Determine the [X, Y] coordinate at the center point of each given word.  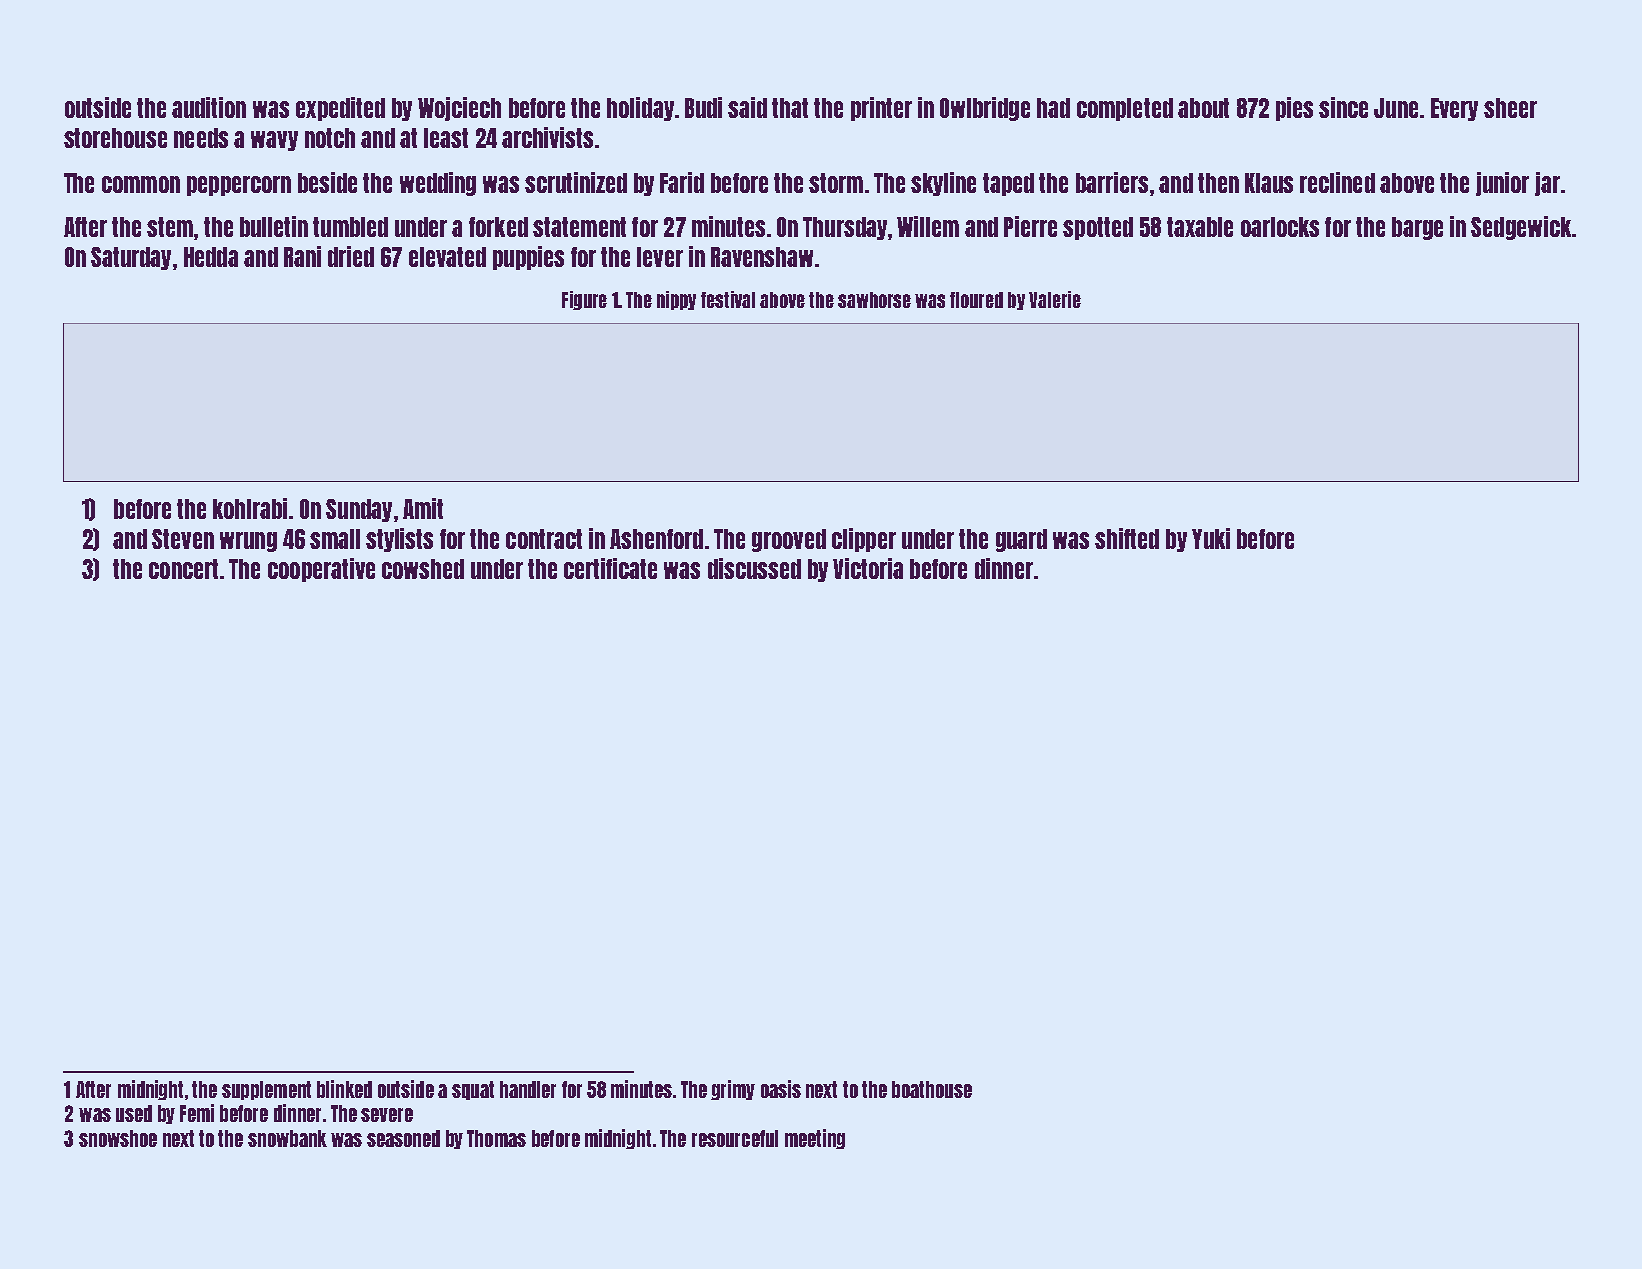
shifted [1127, 538]
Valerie [1055, 299]
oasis [781, 1089]
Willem [928, 226]
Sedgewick [1521, 228]
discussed [754, 568]
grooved [789, 540]
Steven [183, 539]
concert [183, 569]
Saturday [131, 258]
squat [473, 1090]
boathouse [932, 1089]
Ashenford [656, 539]
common [141, 184]
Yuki [1211, 538]
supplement [266, 1090]
